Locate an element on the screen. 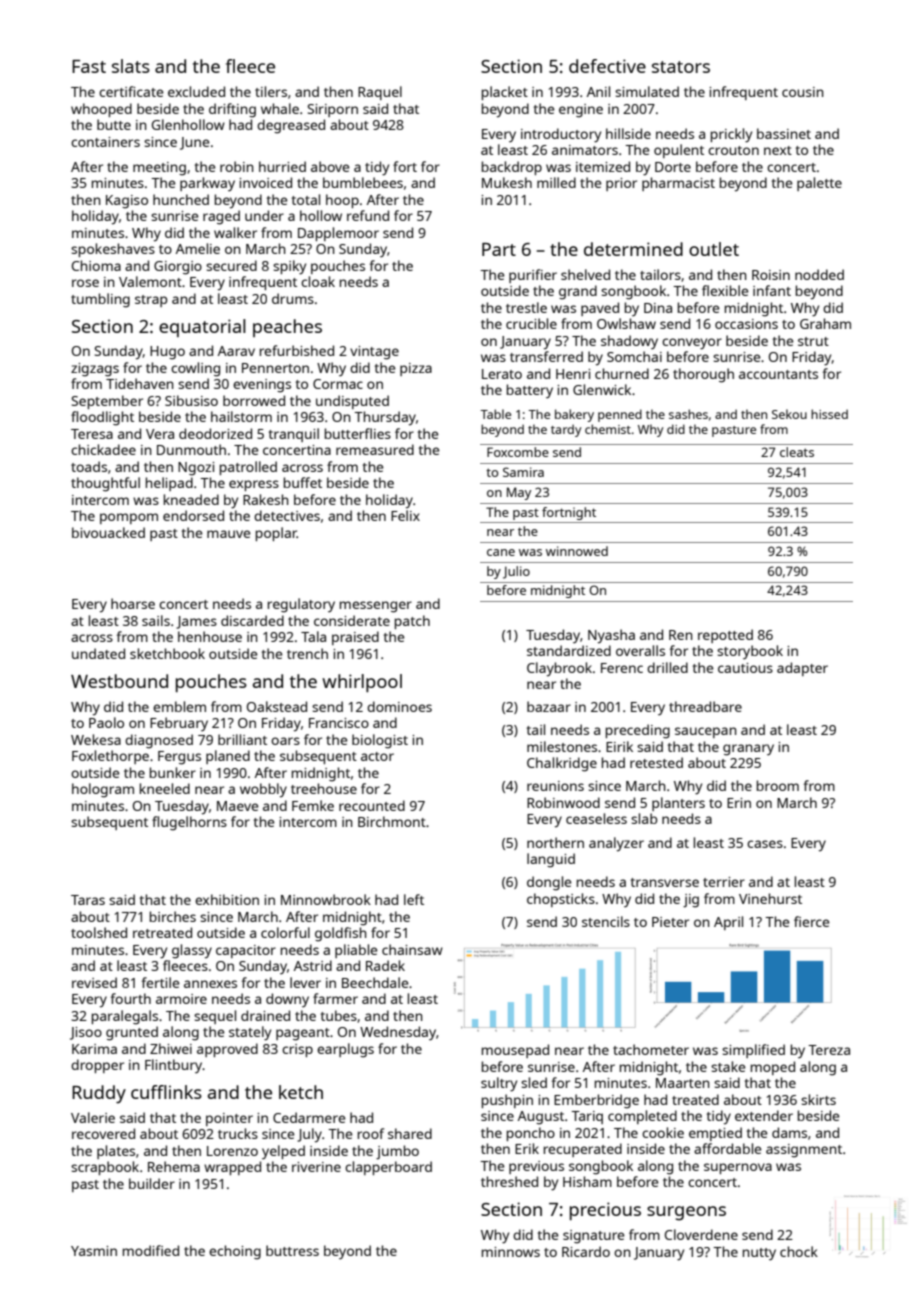  winnowed is located at coordinates (577, 551).
